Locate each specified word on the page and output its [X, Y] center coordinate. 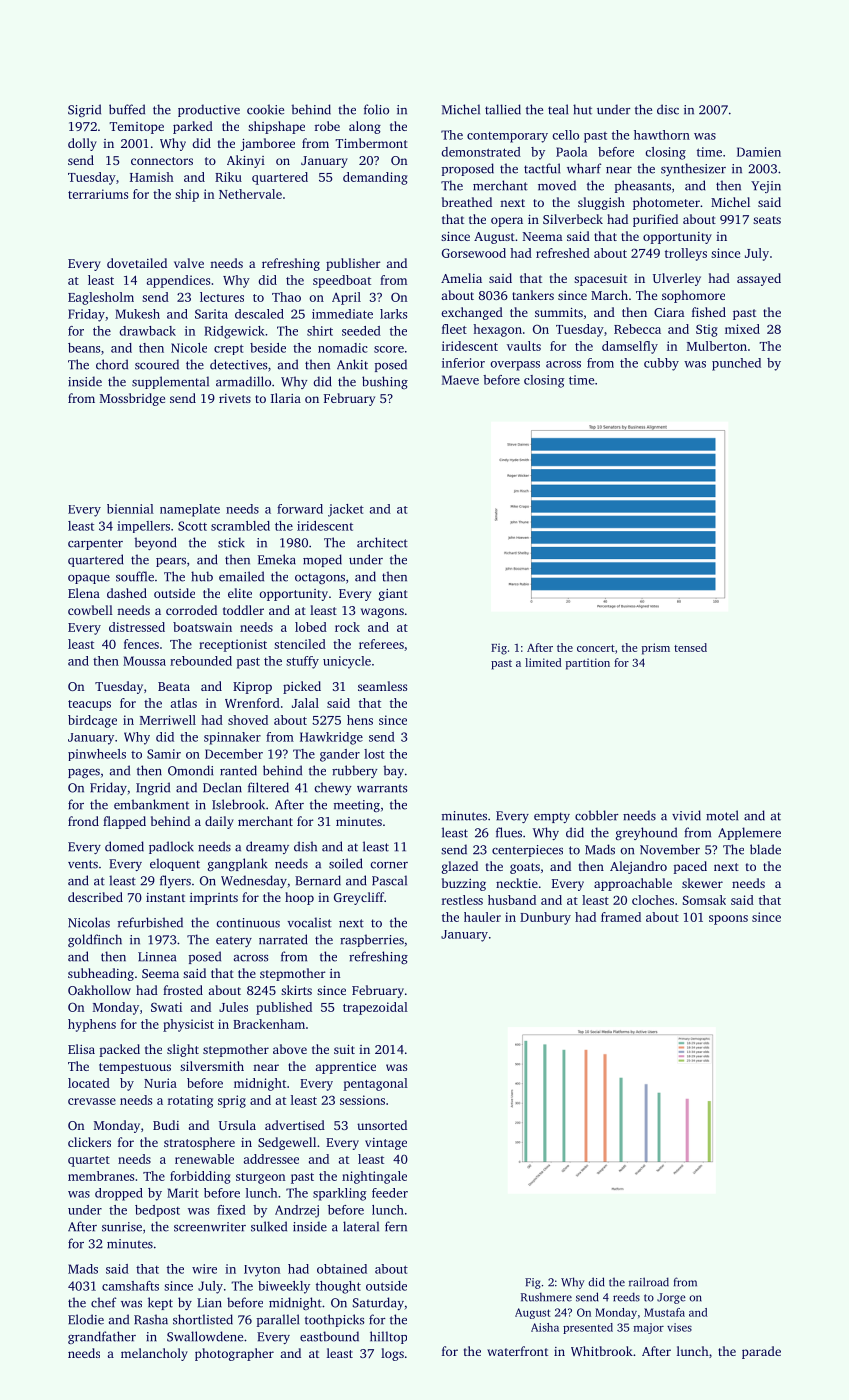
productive [209, 110]
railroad [649, 1282]
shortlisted [203, 1319]
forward [300, 509]
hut [582, 109]
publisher [353, 264]
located [89, 1083]
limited [543, 662]
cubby [661, 364]
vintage [386, 1144]
